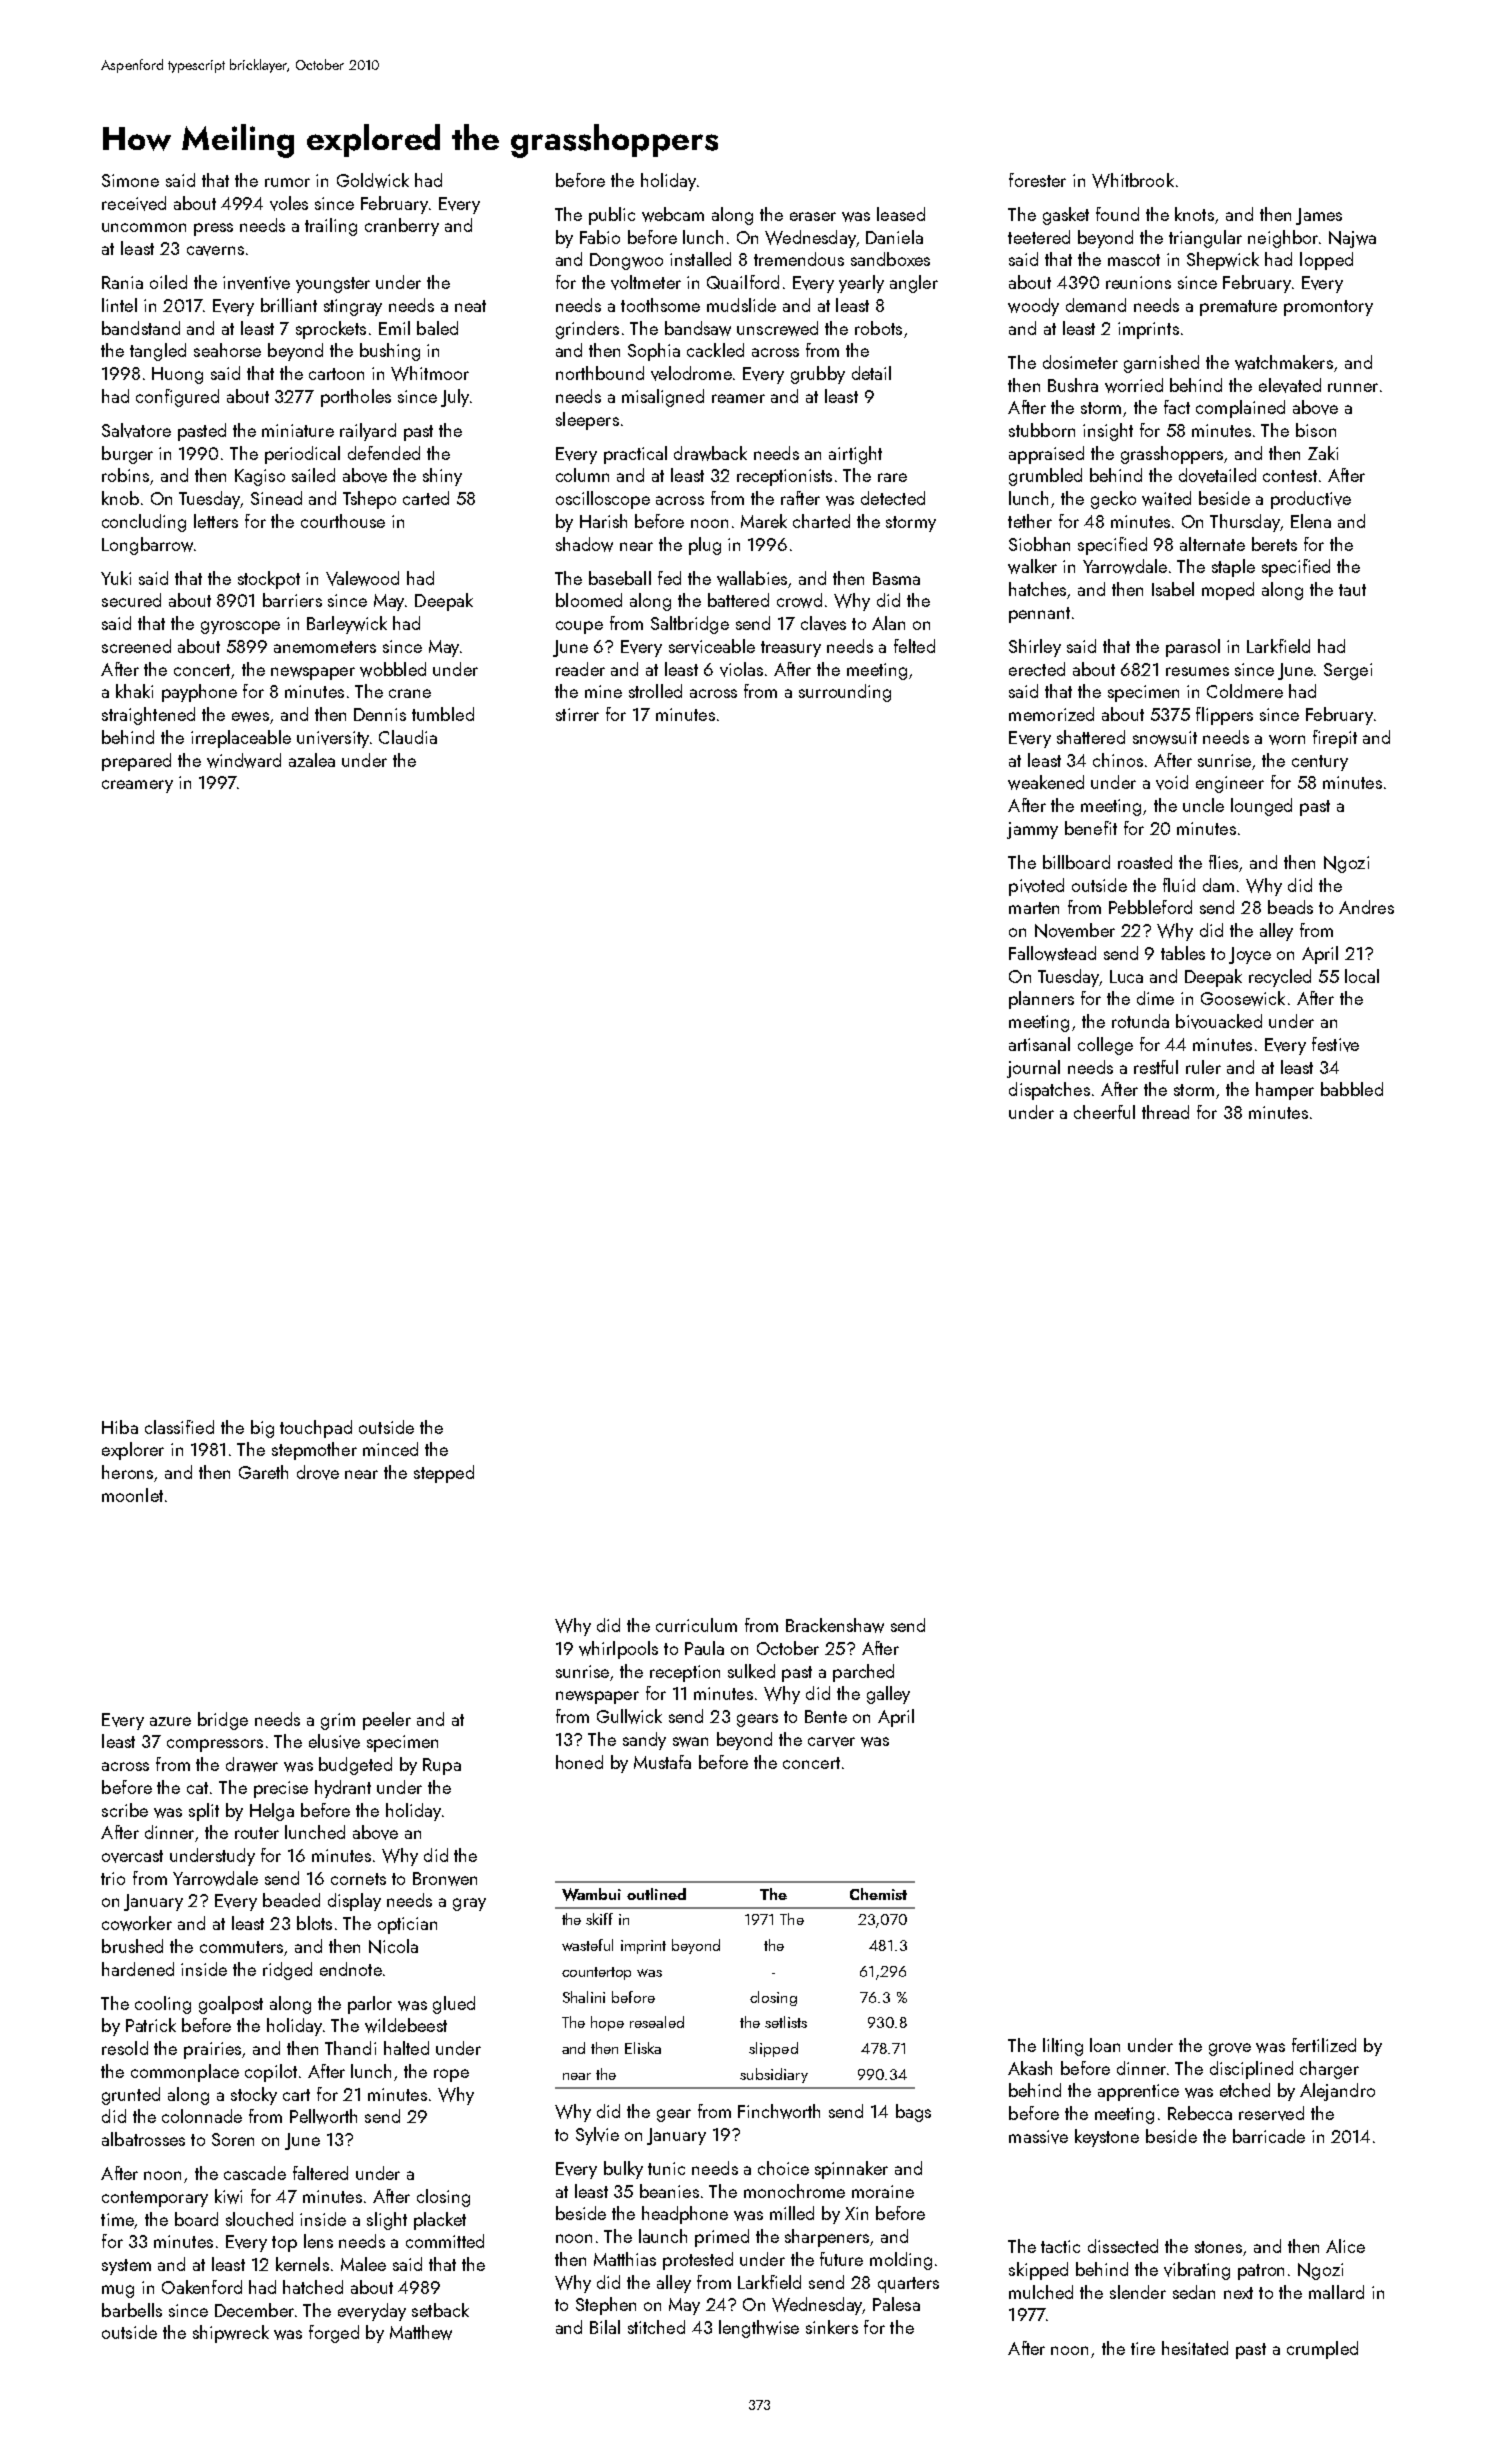 The height and width of the screenshot is (2464, 1496). Describe the element at coordinates (373, 180) in the screenshot. I see `Goldwick` at that location.
